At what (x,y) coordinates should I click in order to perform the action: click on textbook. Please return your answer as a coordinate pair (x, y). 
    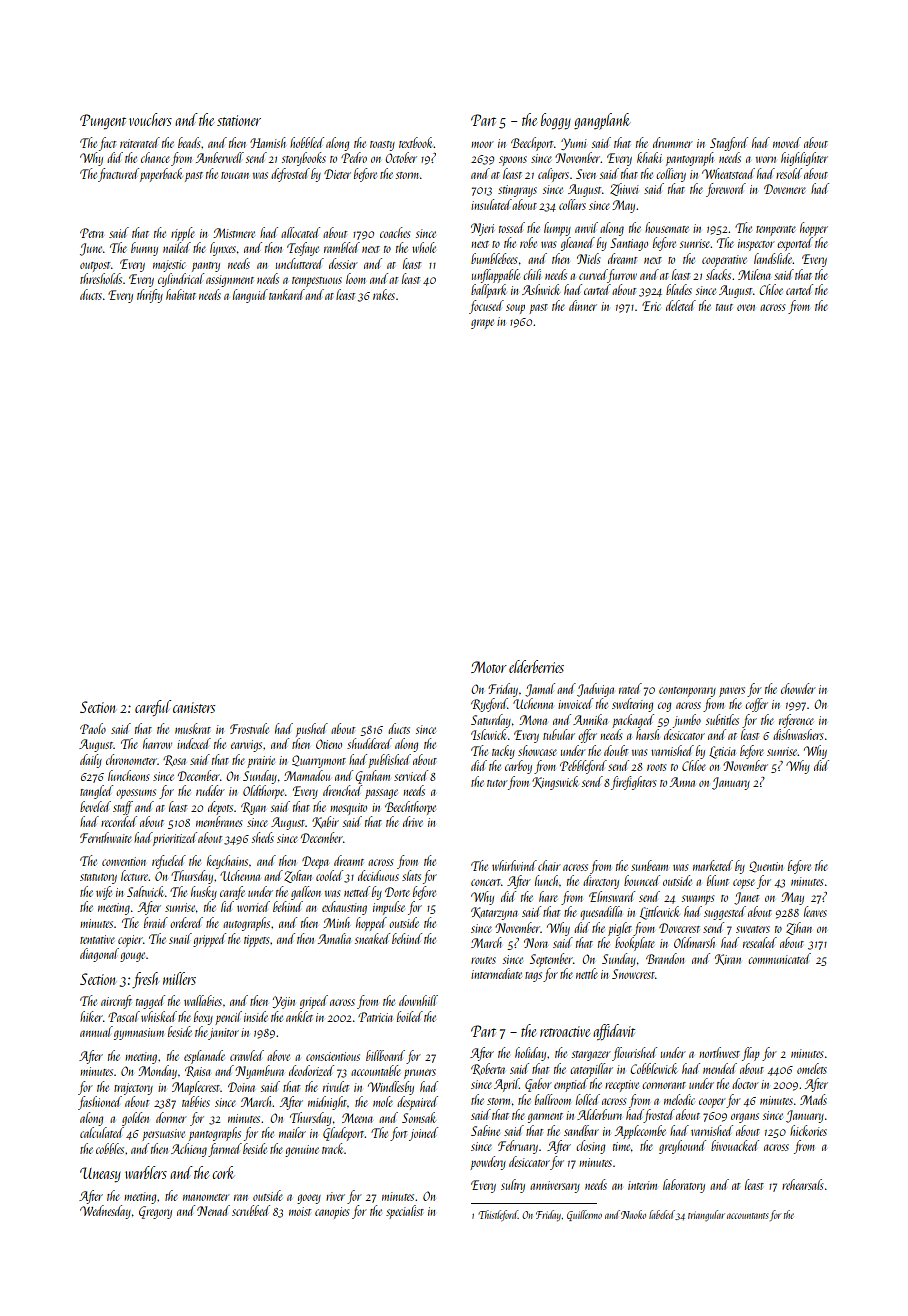
    Looking at the image, I should click on (416, 142).
